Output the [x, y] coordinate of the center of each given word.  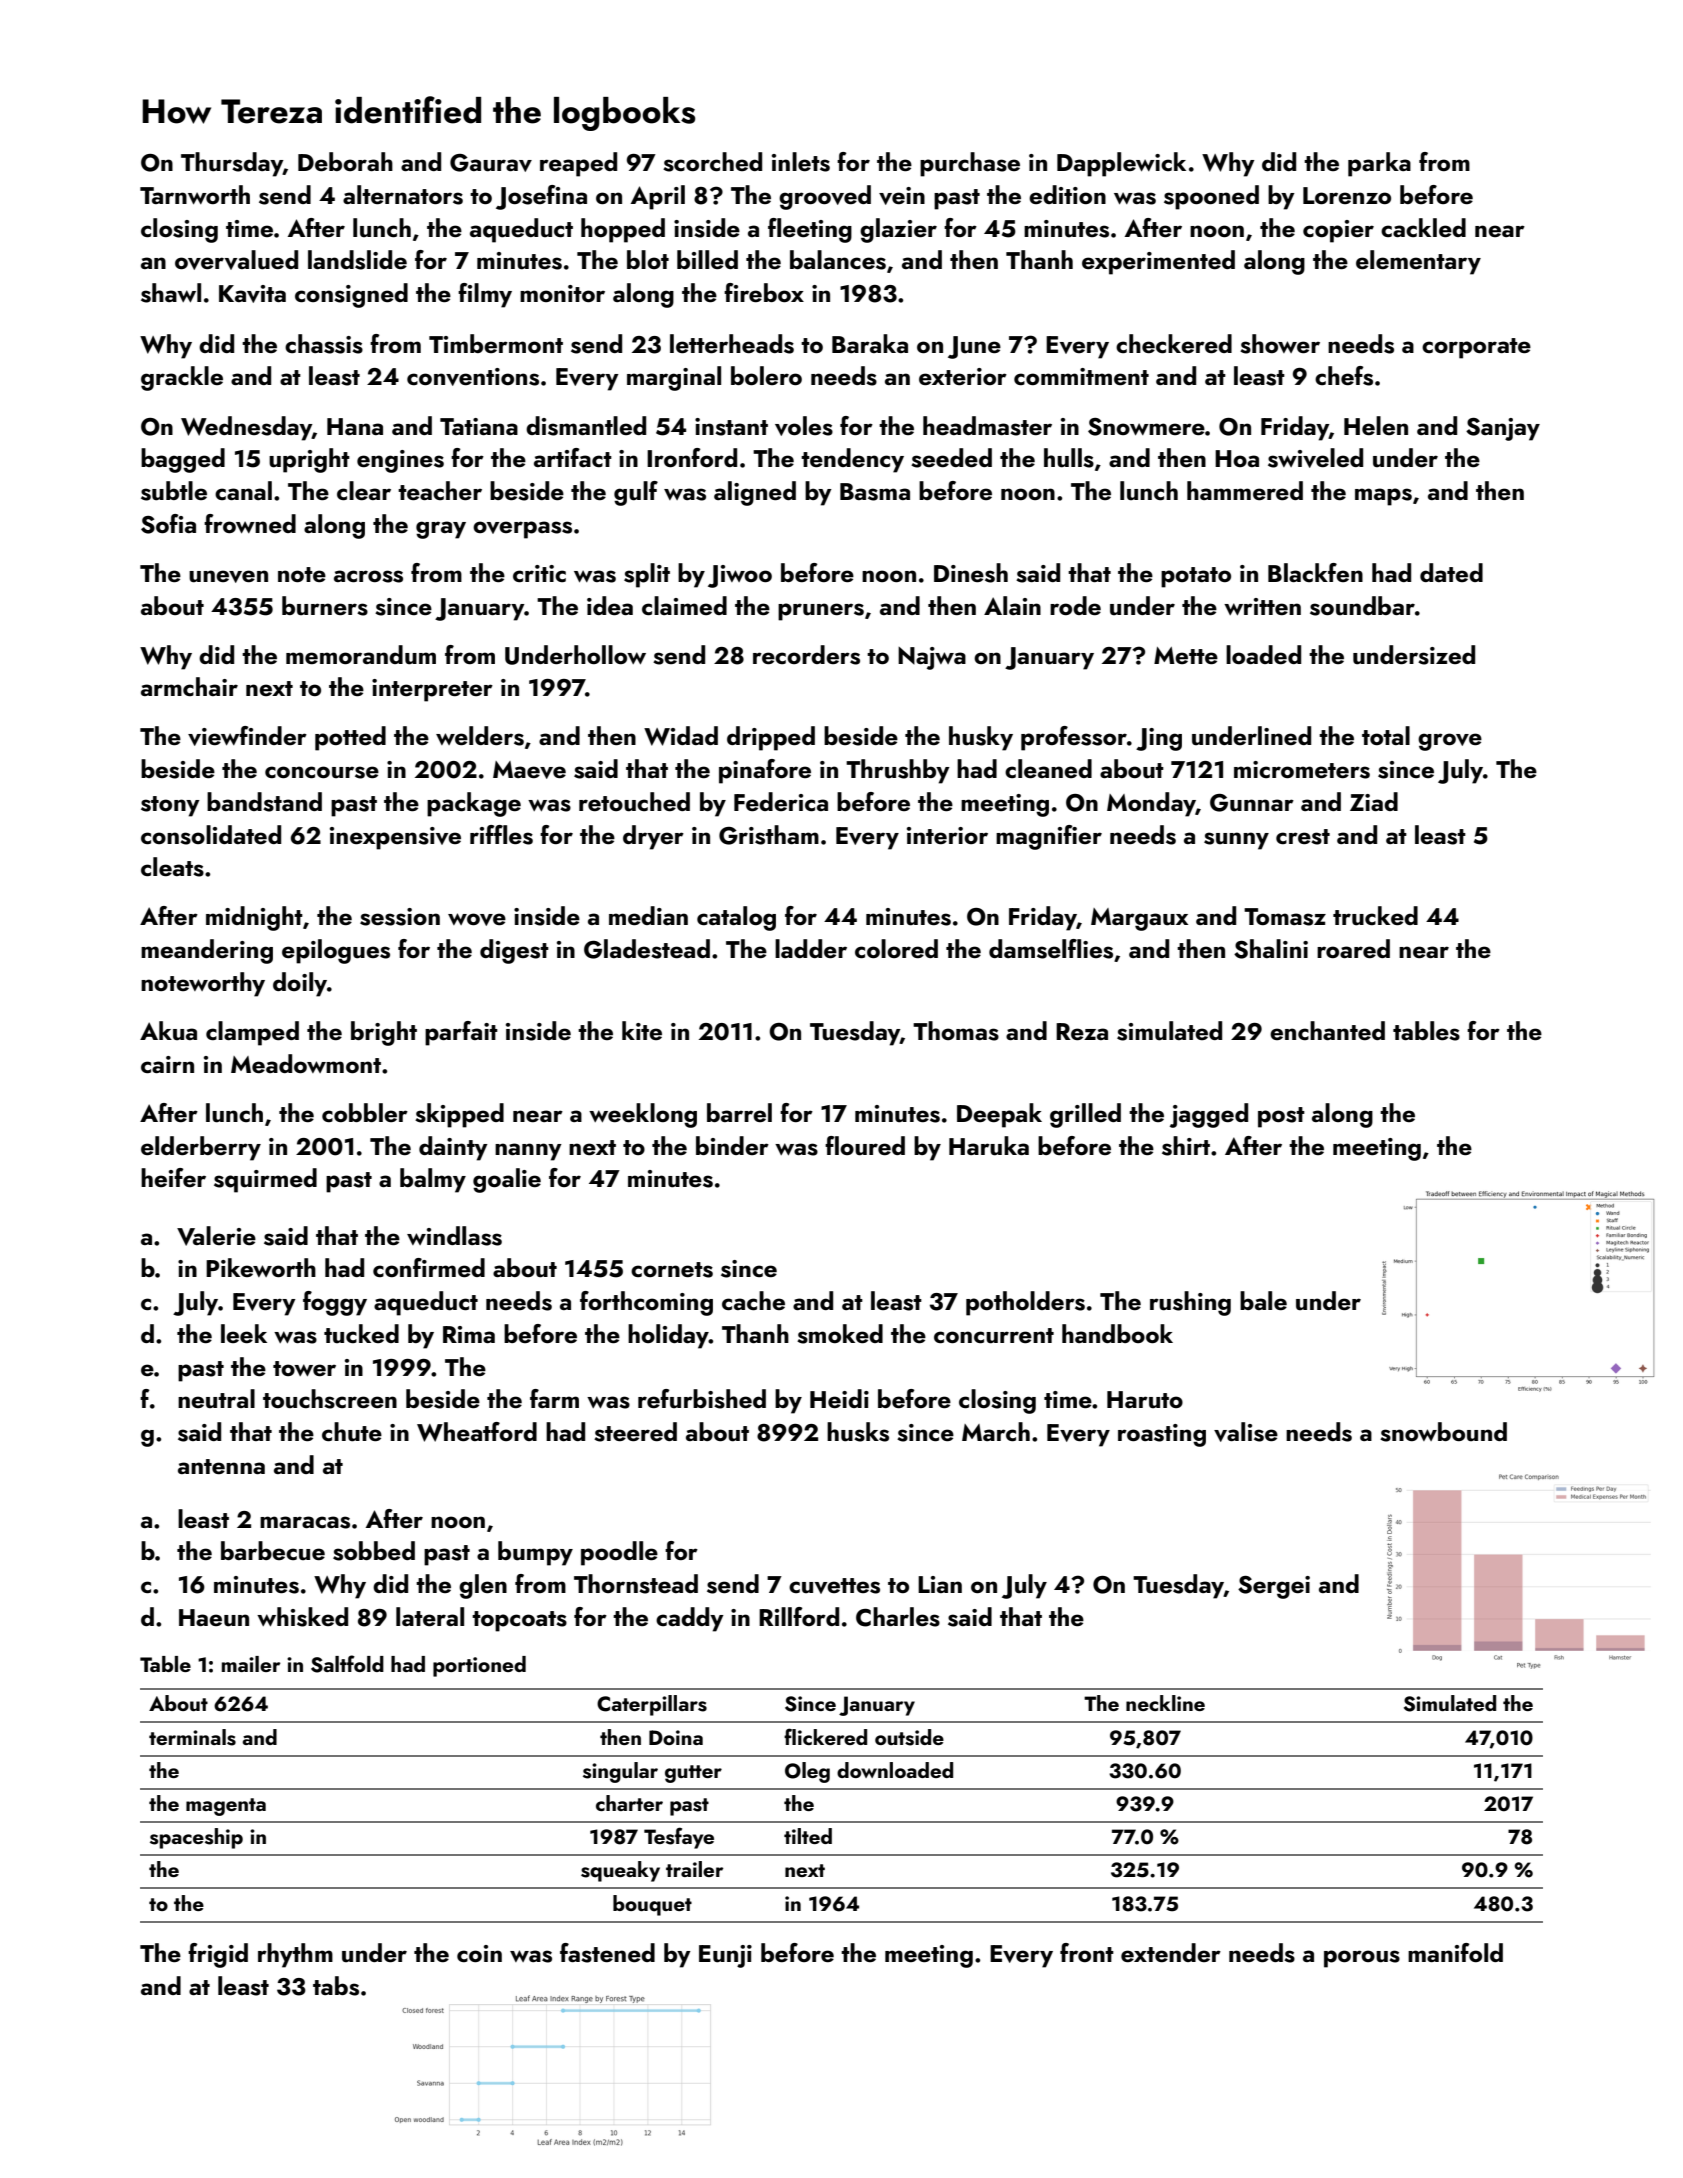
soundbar [1362, 606]
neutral [216, 1399]
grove [1450, 742]
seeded [951, 458]
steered [635, 1432]
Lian [940, 1584]
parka [1379, 164]
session [400, 917]
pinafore [765, 771]
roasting [1162, 1435]
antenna [221, 1466]
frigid [218, 1955]
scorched [712, 162]
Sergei [1274, 1587]
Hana [355, 426]
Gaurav [491, 163]
